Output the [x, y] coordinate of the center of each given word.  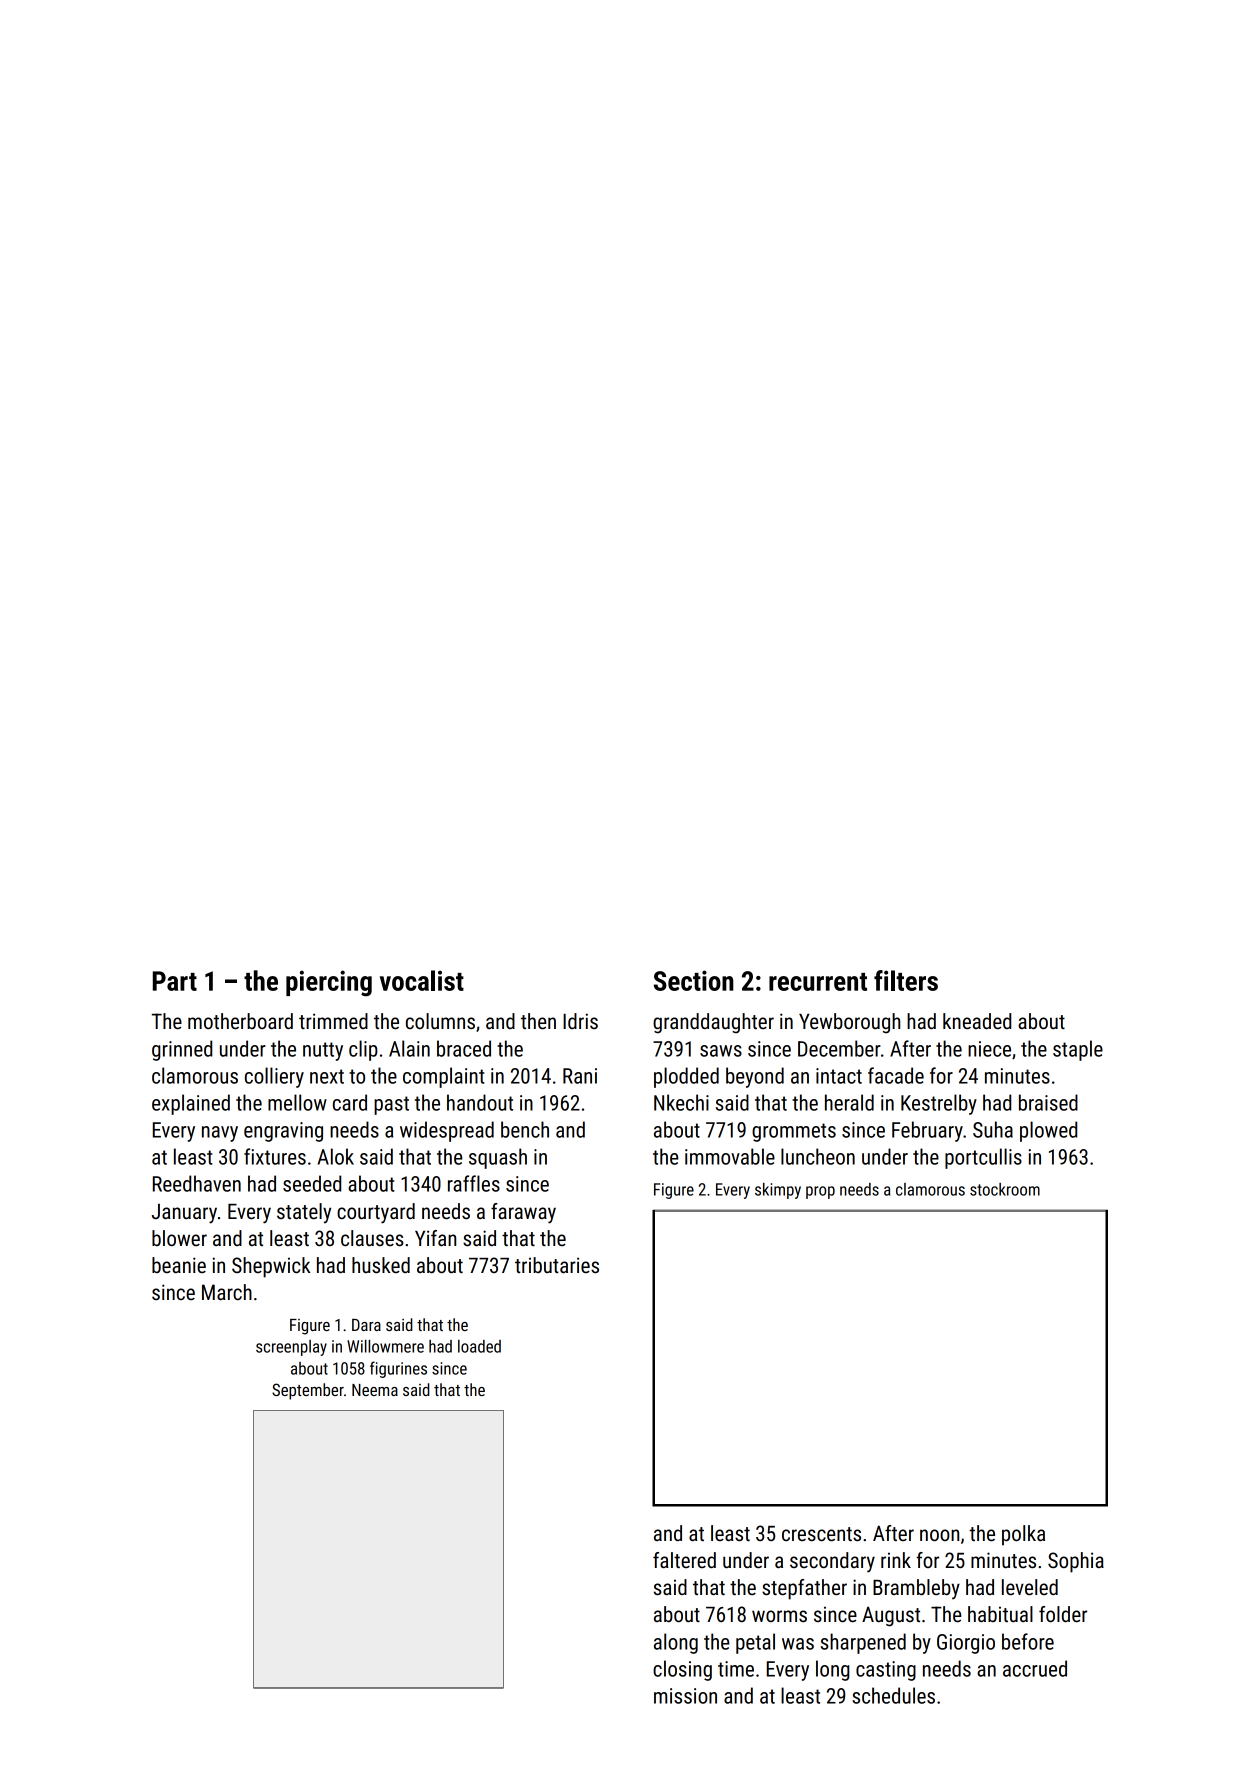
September [308, 1391]
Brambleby [916, 1589]
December [839, 1048]
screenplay [291, 1348]
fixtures [275, 1156]
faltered [684, 1560]
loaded [479, 1346]
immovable [730, 1156]
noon [939, 1535]
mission [685, 1696]
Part [175, 981]
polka [1023, 1535]
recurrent [818, 982]
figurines [398, 1369]
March [227, 1292]
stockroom [1005, 1189]
